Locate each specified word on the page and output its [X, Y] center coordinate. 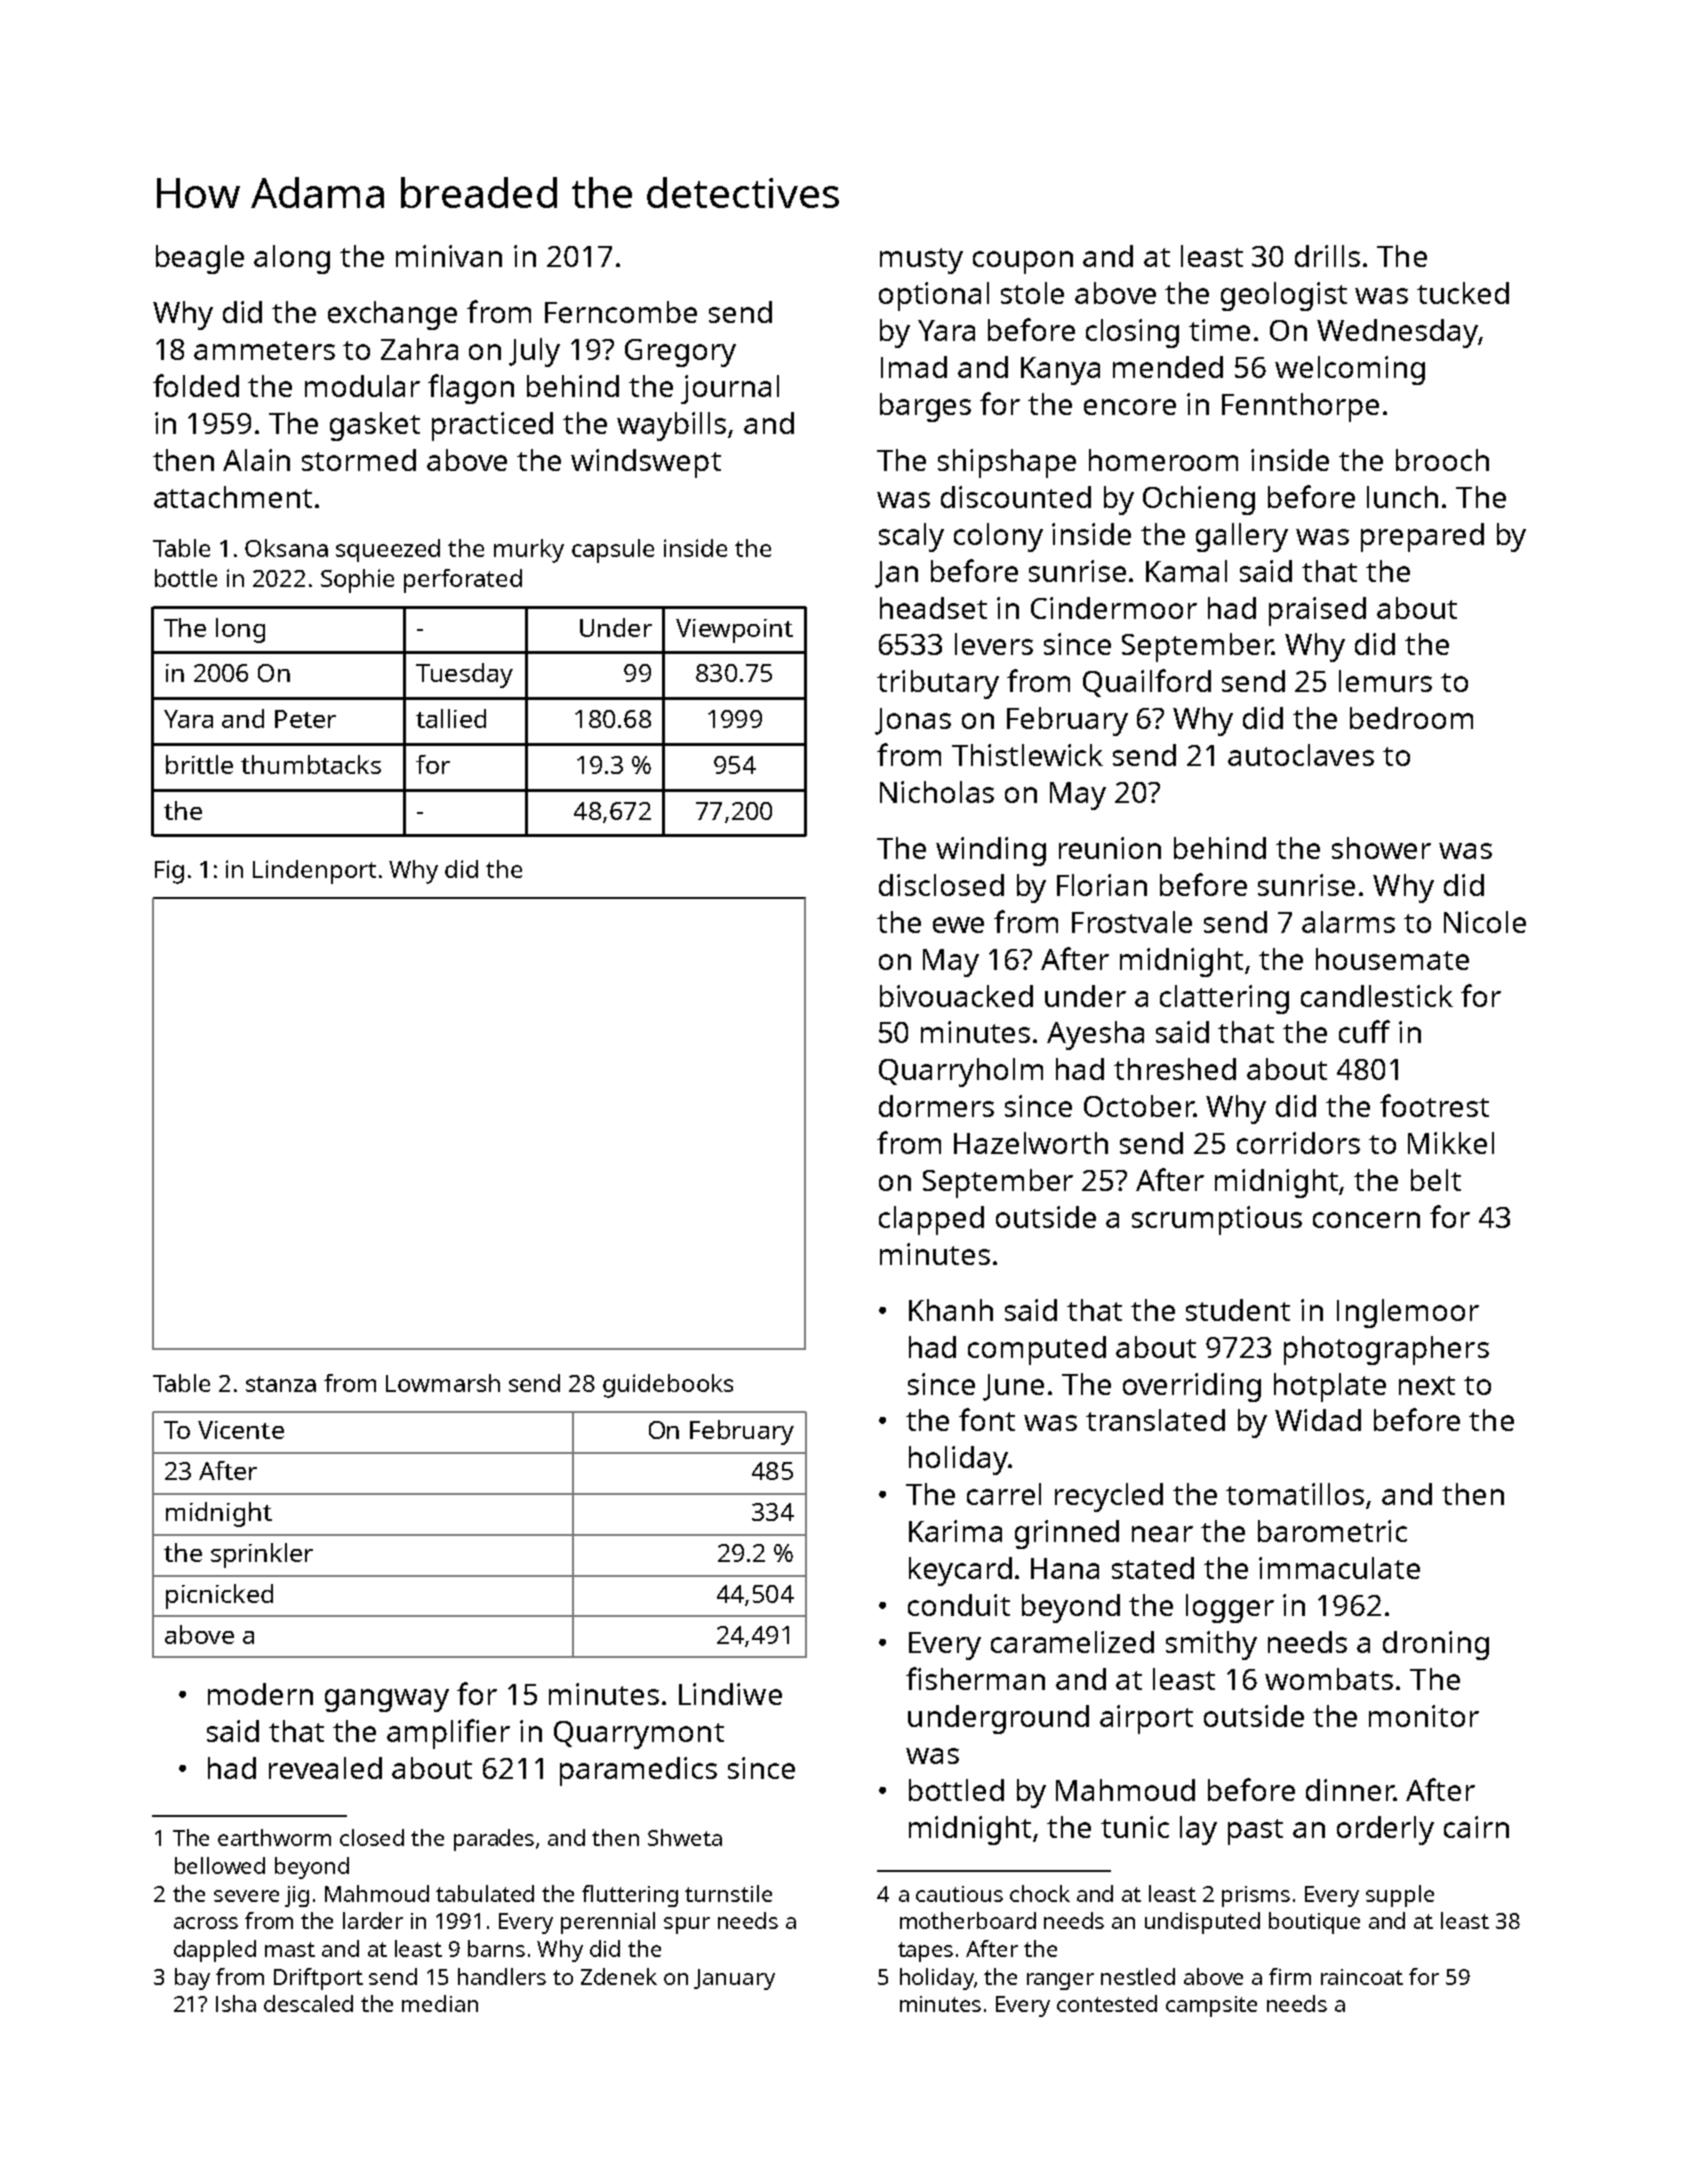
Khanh [951, 1310]
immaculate [1339, 1568]
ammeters [264, 350]
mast [290, 1949]
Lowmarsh [443, 1383]
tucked [1463, 293]
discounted [1016, 497]
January [734, 1979]
